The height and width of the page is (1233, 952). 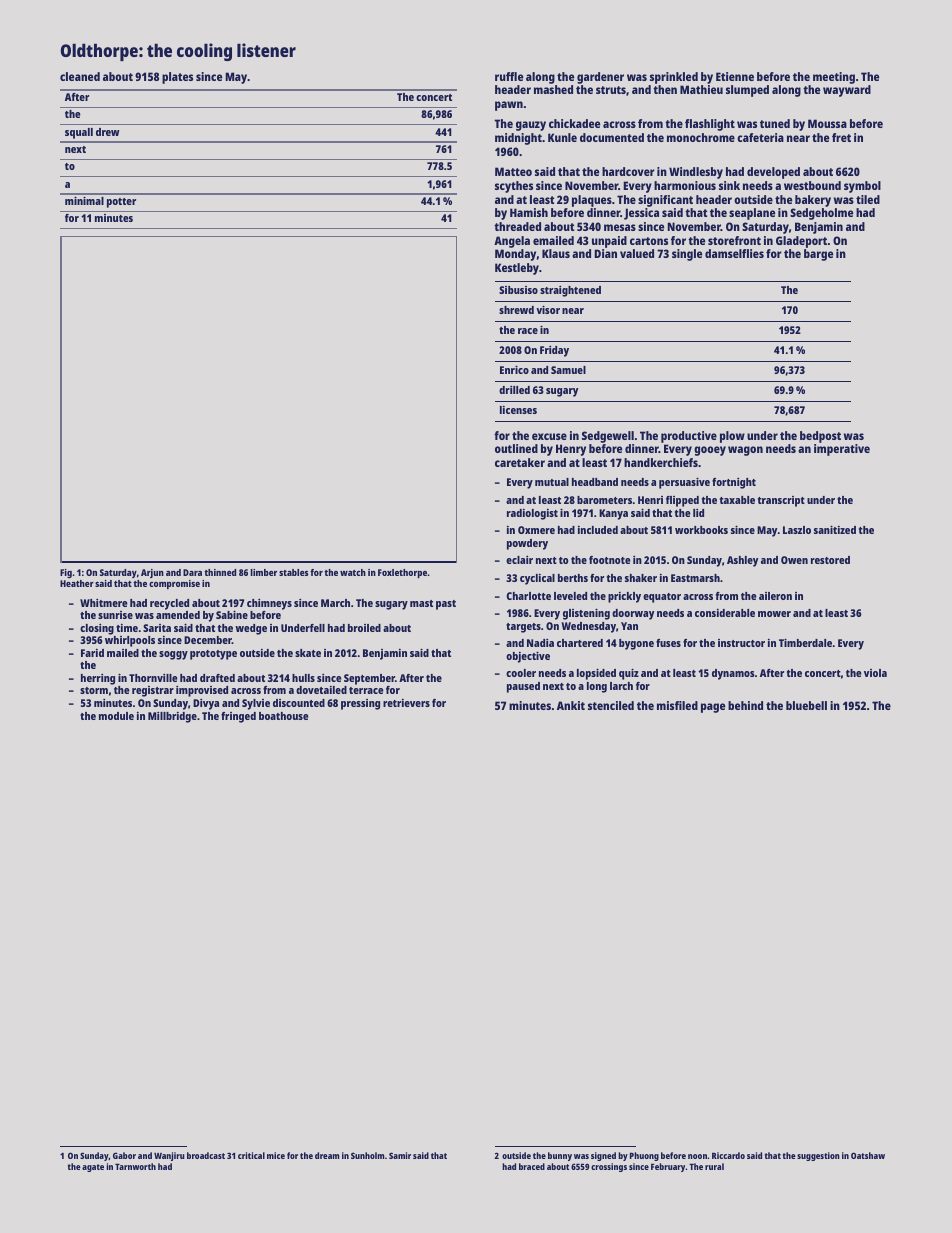 I want to click on Gabor, so click(x=124, y=1155).
